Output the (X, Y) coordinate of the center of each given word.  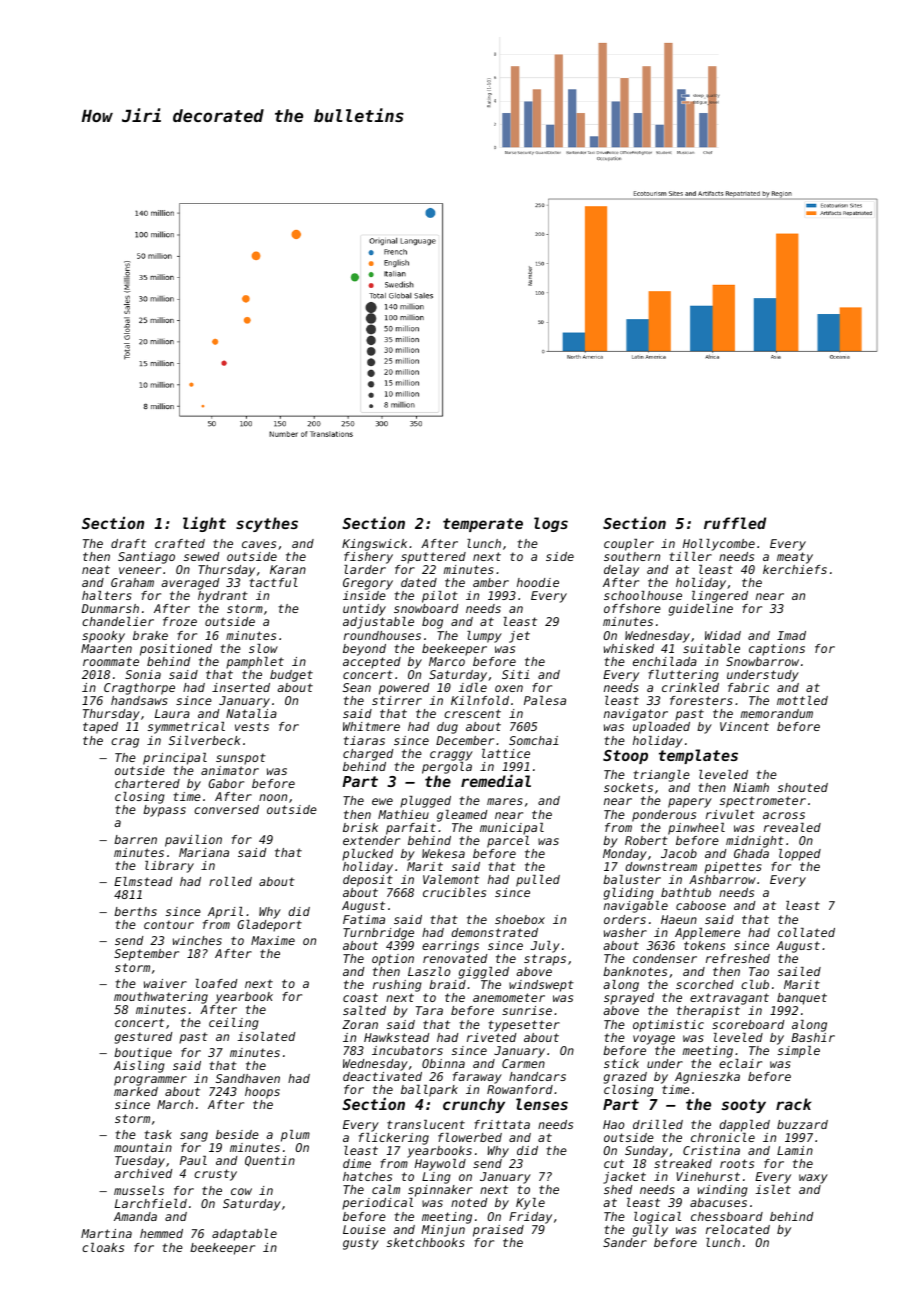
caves (259, 544)
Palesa (545, 700)
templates (698, 756)
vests (252, 726)
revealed (792, 827)
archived (143, 1173)
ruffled (735, 523)
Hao (614, 1124)
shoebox (520, 919)
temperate (483, 525)
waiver (165, 983)
